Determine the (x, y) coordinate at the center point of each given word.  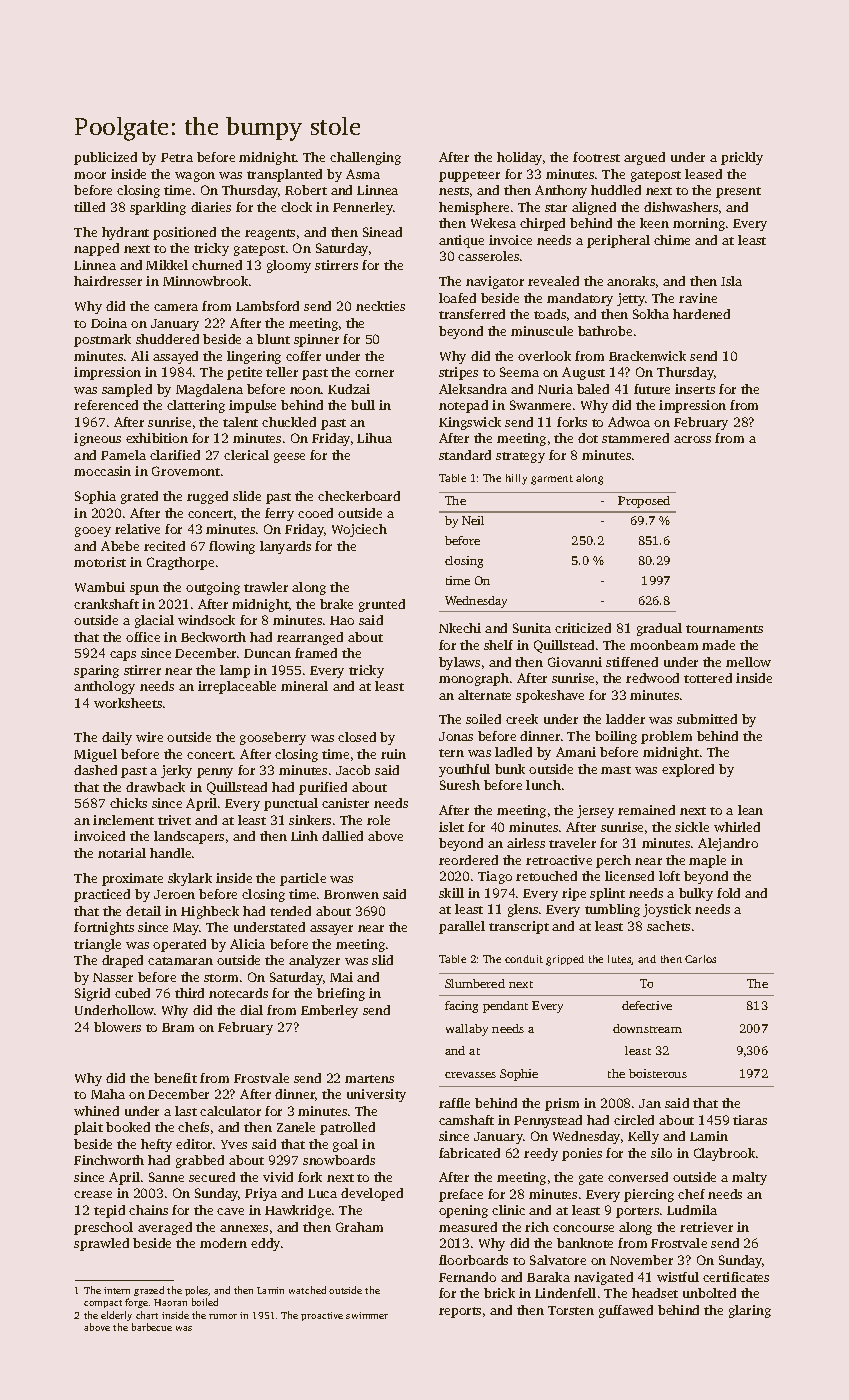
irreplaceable (237, 687)
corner (374, 373)
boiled (205, 1302)
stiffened (632, 662)
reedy (541, 1154)
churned (217, 265)
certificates (736, 1277)
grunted (382, 605)
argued (644, 158)
